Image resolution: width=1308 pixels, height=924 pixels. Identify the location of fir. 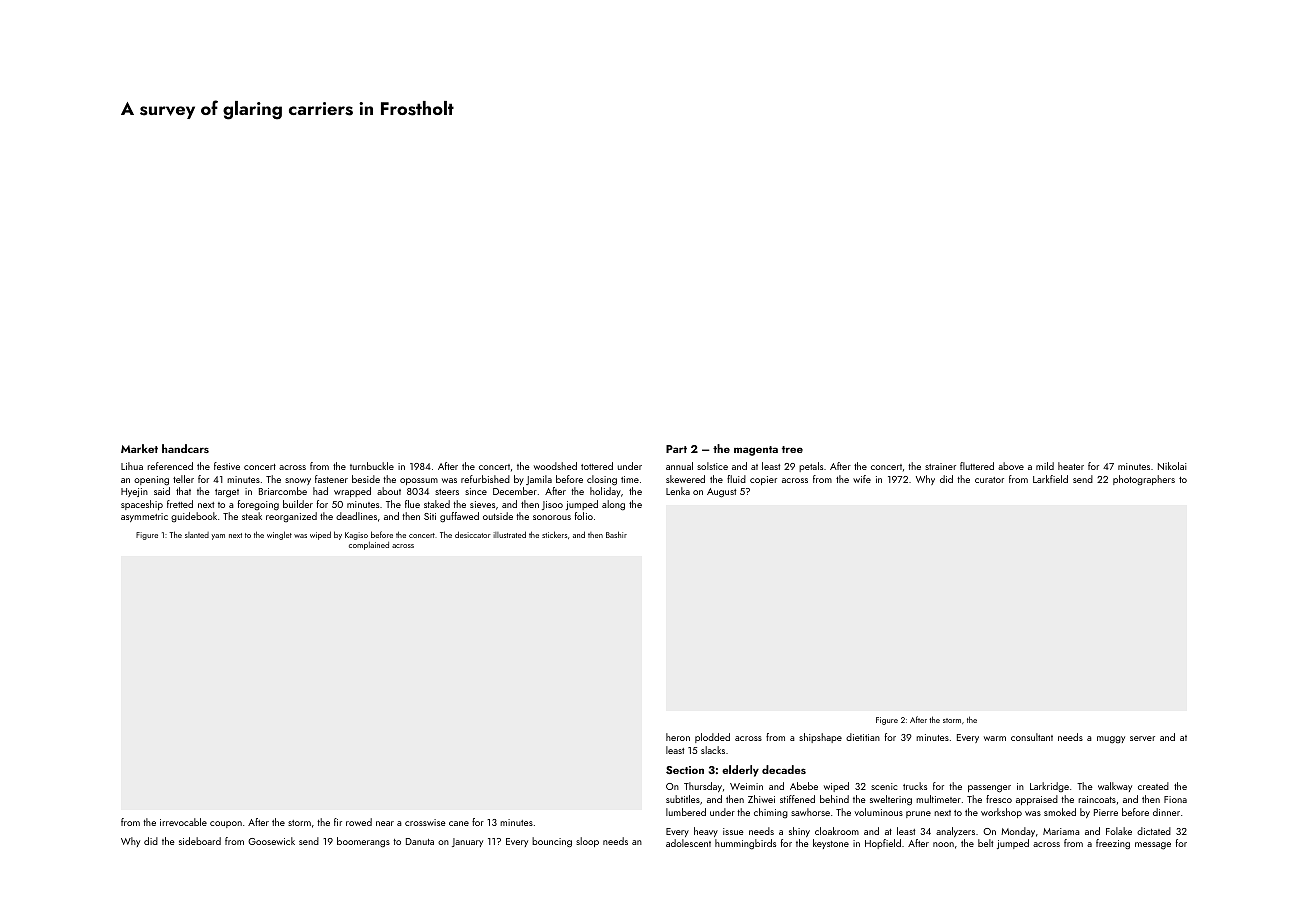
(338, 822).
